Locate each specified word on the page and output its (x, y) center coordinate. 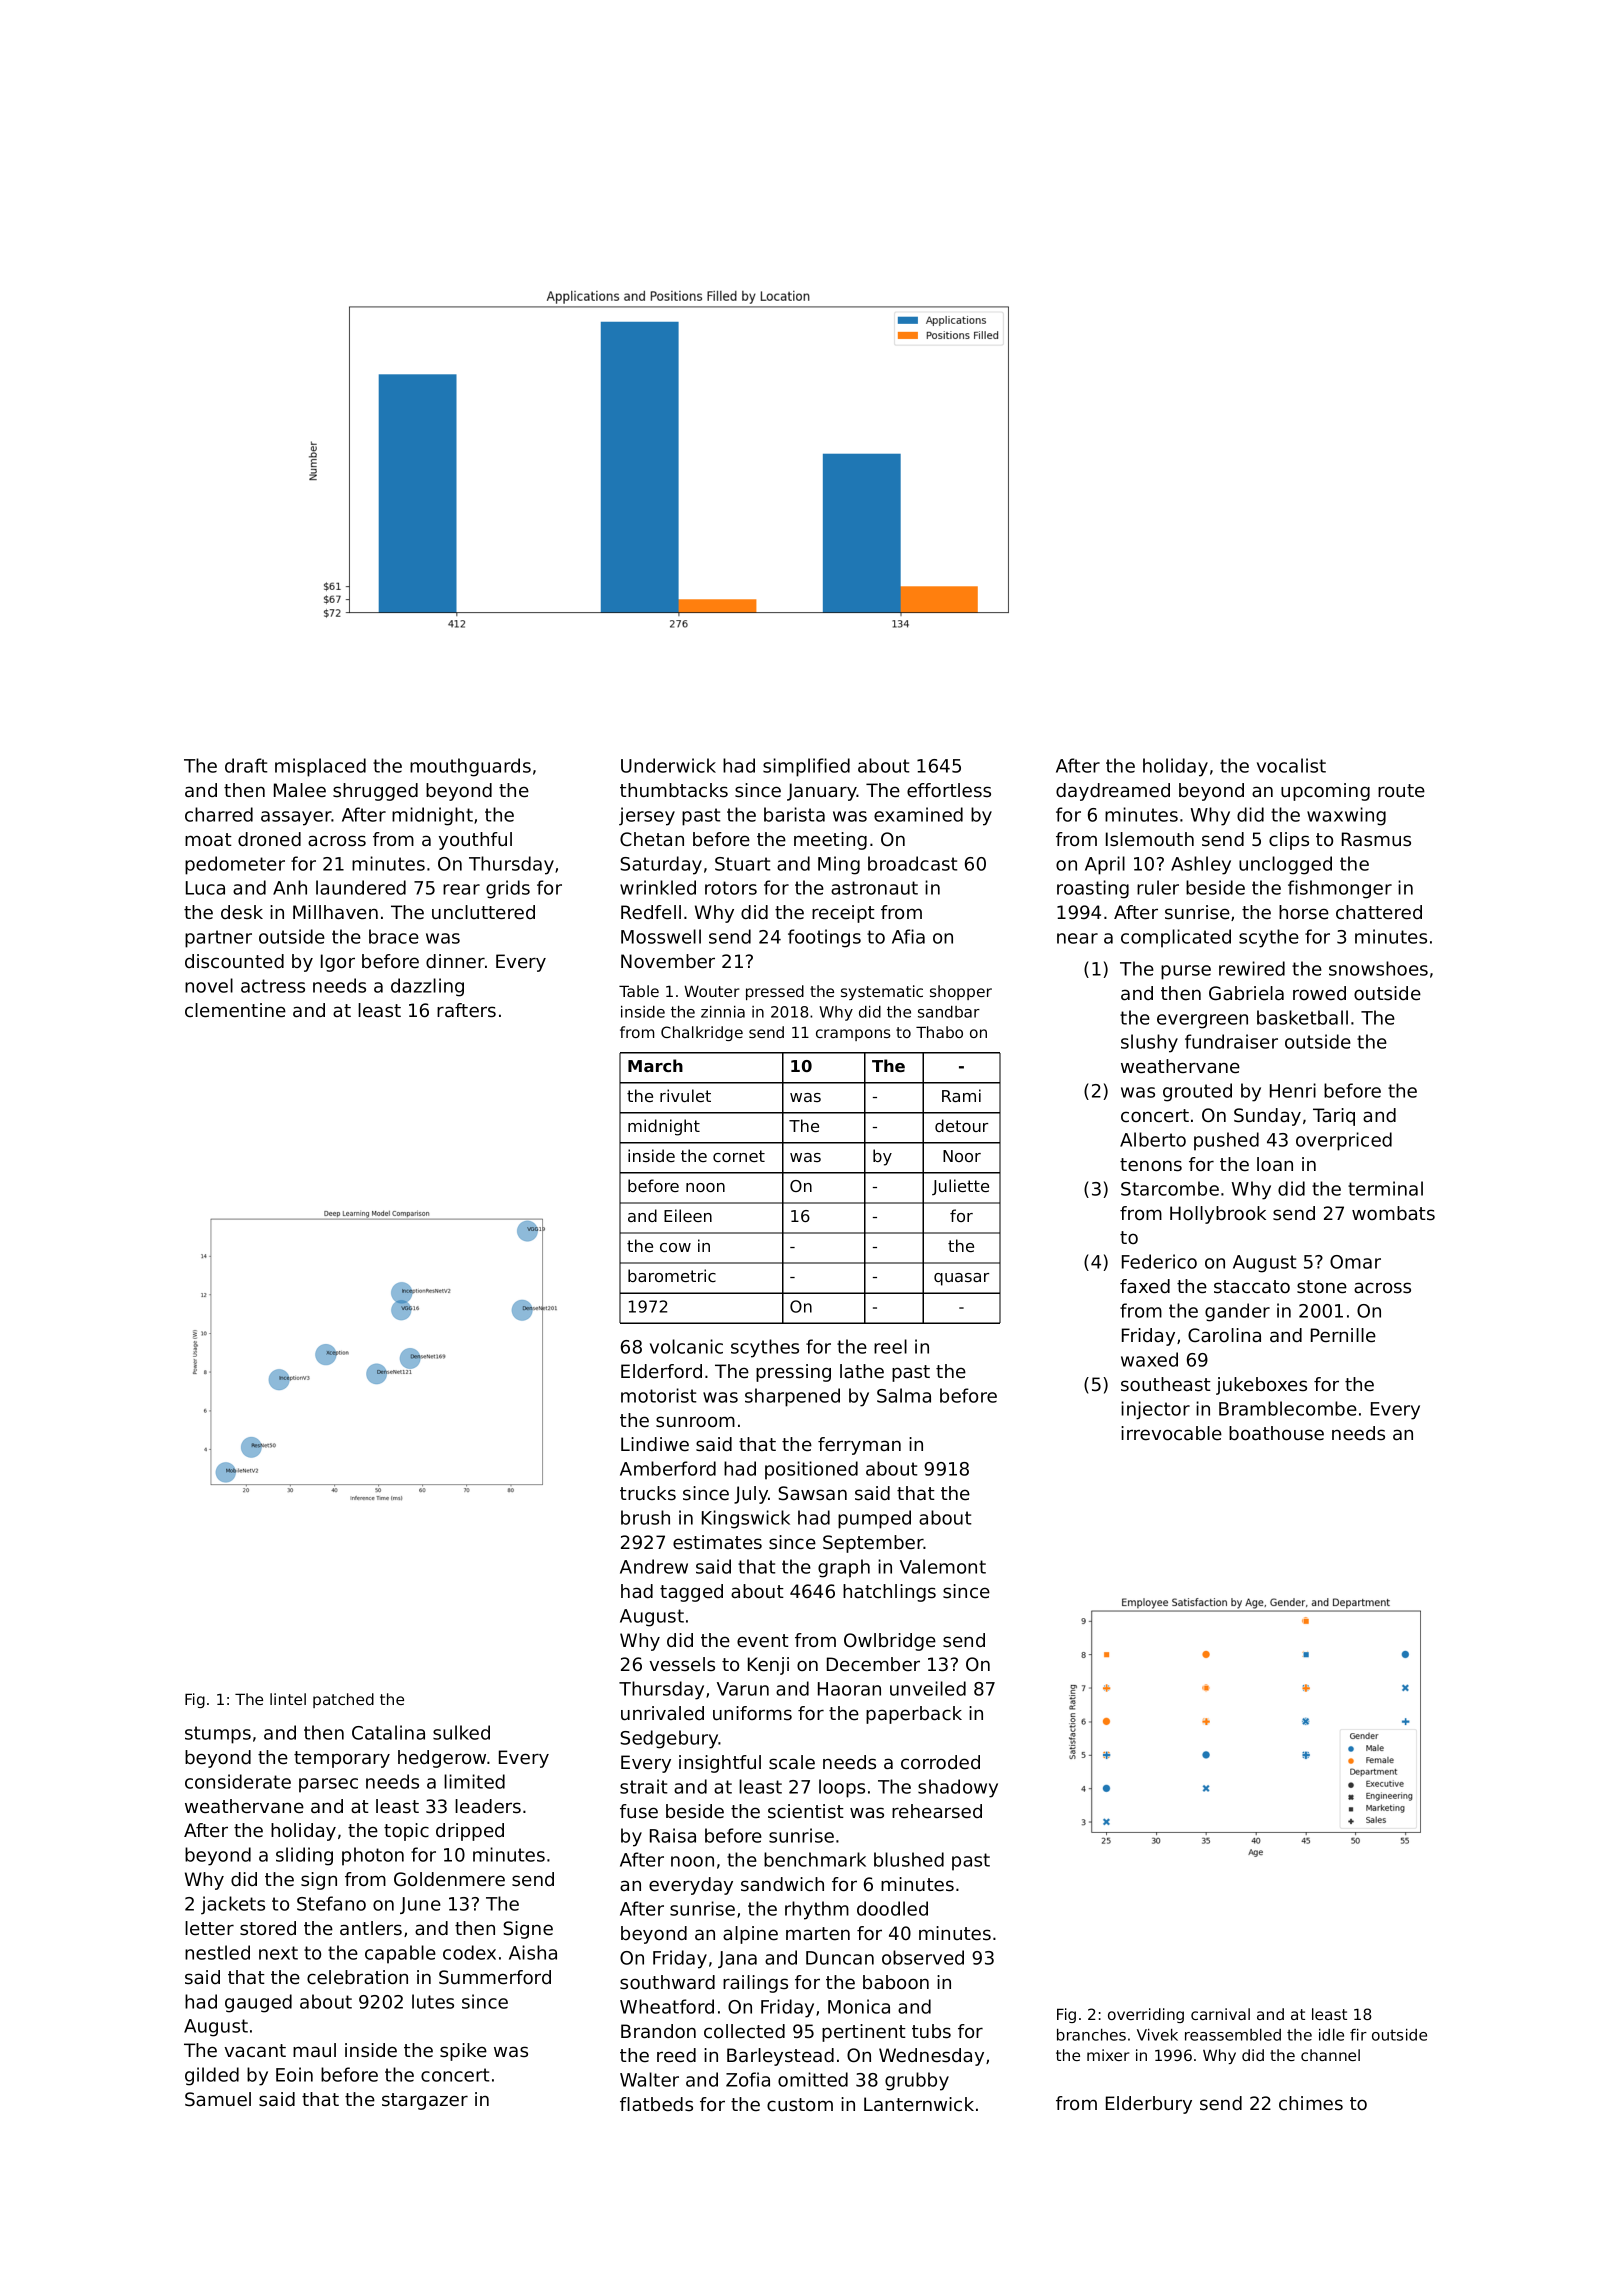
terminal (1385, 1188)
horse (1304, 912)
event (763, 1640)
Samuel (218, 2099)
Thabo (939, 1032)
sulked (461, 1732)
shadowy (958, 1788)
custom (800, 2105)
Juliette (960, 1187)
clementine (235, 1010)
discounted (234, 961)
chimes (1311, 2103)
